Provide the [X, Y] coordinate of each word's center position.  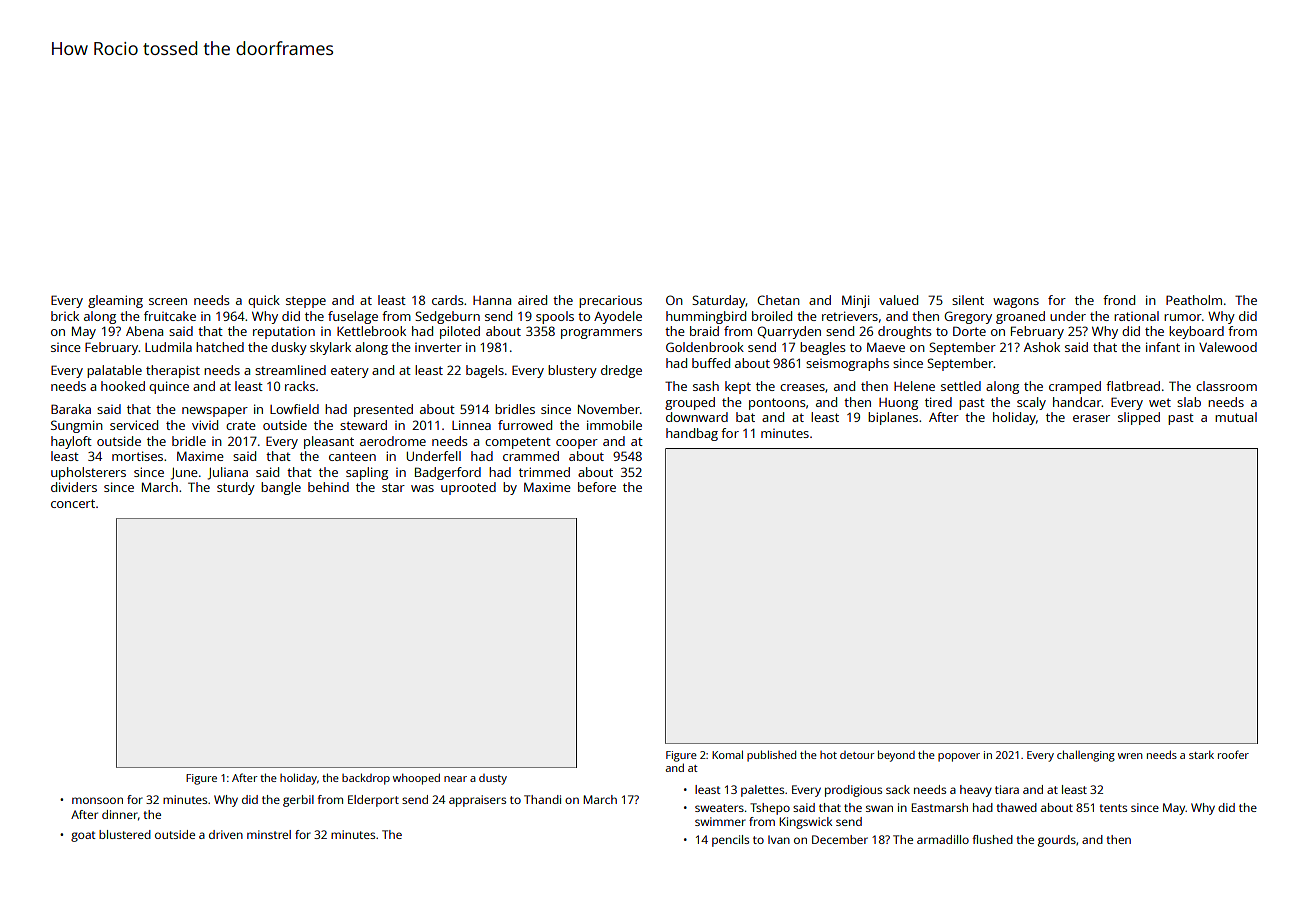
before [597, 487]
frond [1119, 300]
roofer [1233, 754]
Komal [727, 754]
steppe [306, 302]
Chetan [778, 300]
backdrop [366, 779]
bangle [281, 488]
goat [83, 836]
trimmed [544, 472]
